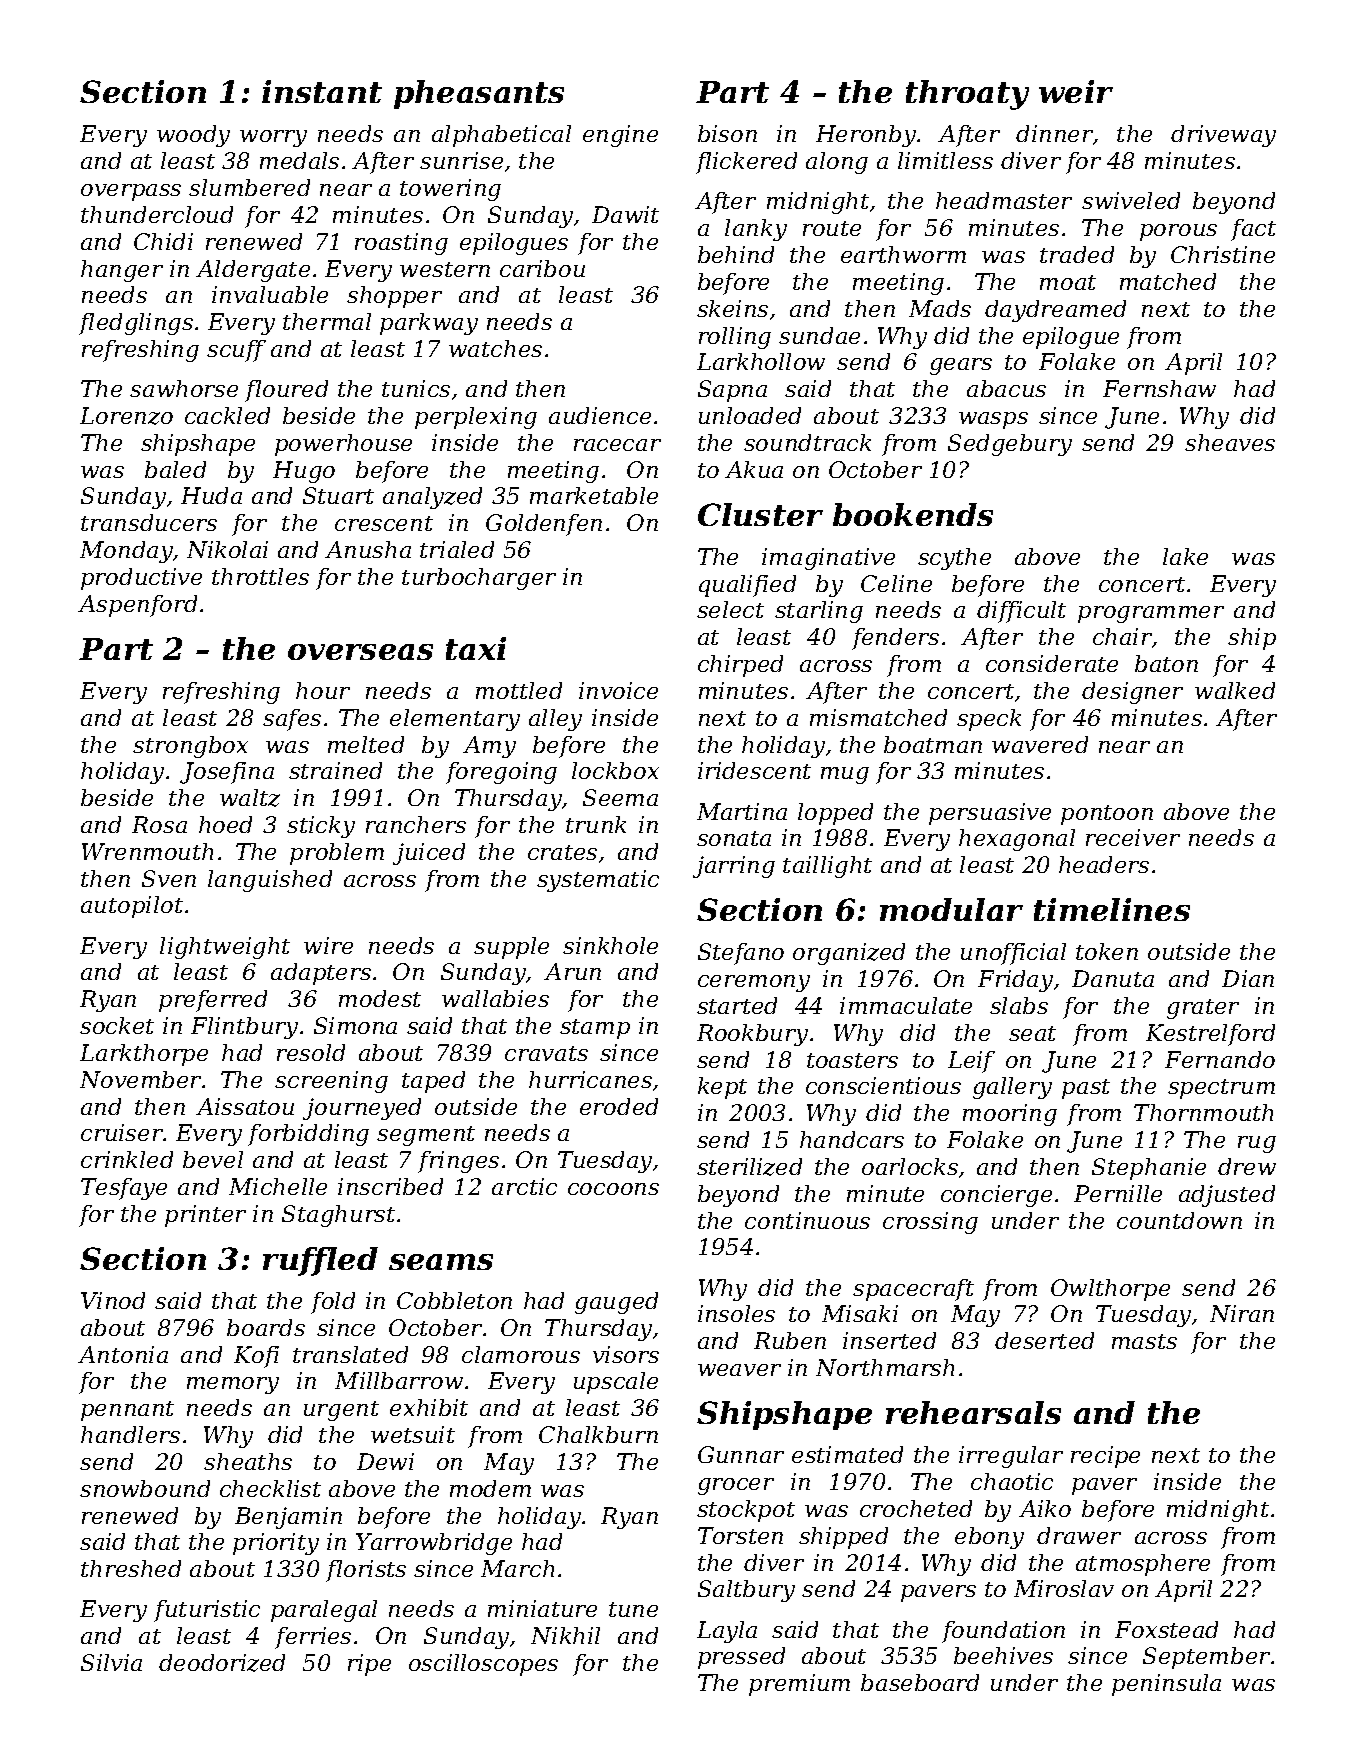 The image size is (1357, 1756). I want to click on bison, so click(727, 133).
